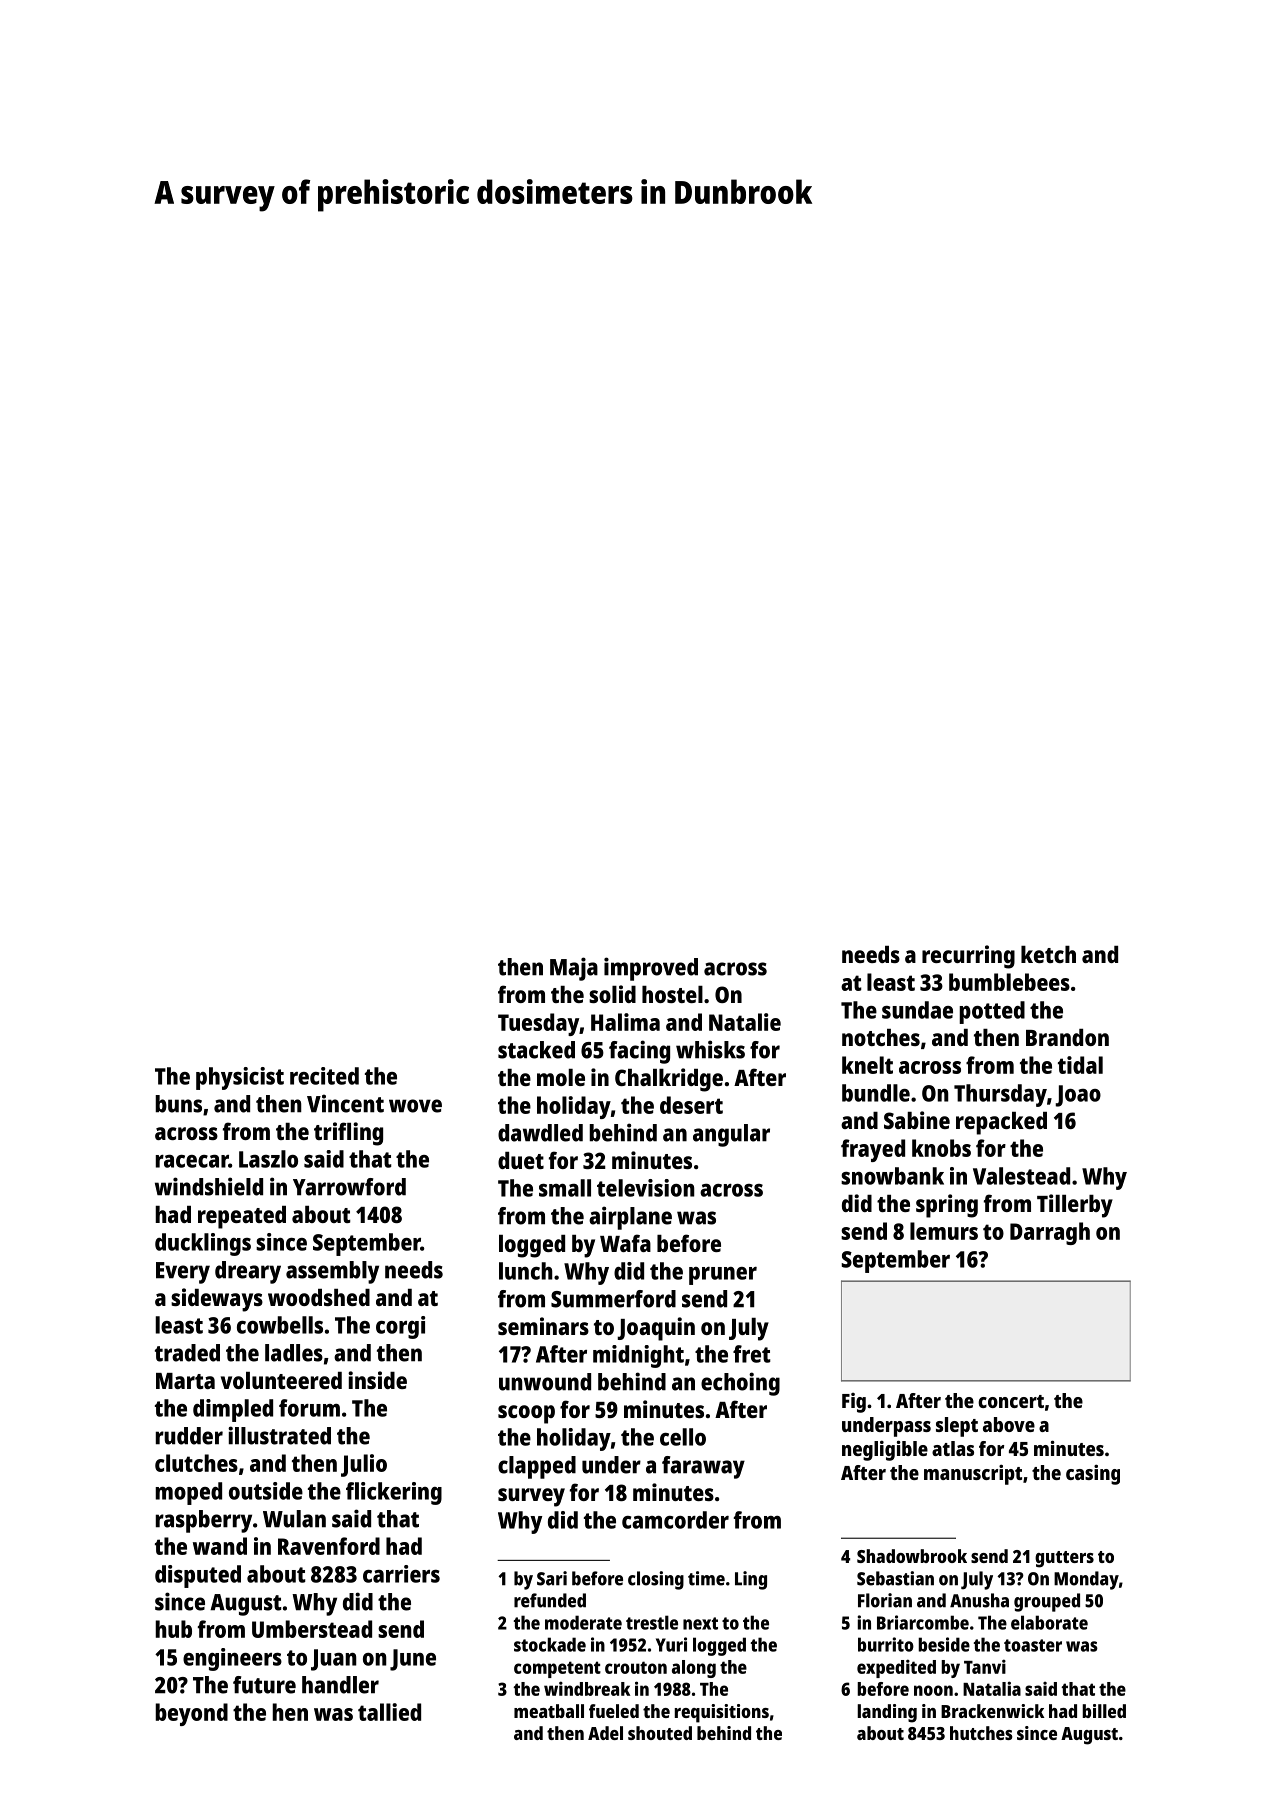 This image has height=1818, width=1285. What do you see at coordinates (574, 969) in the image?
I see `Maja` at bounding box center [574, 969].
